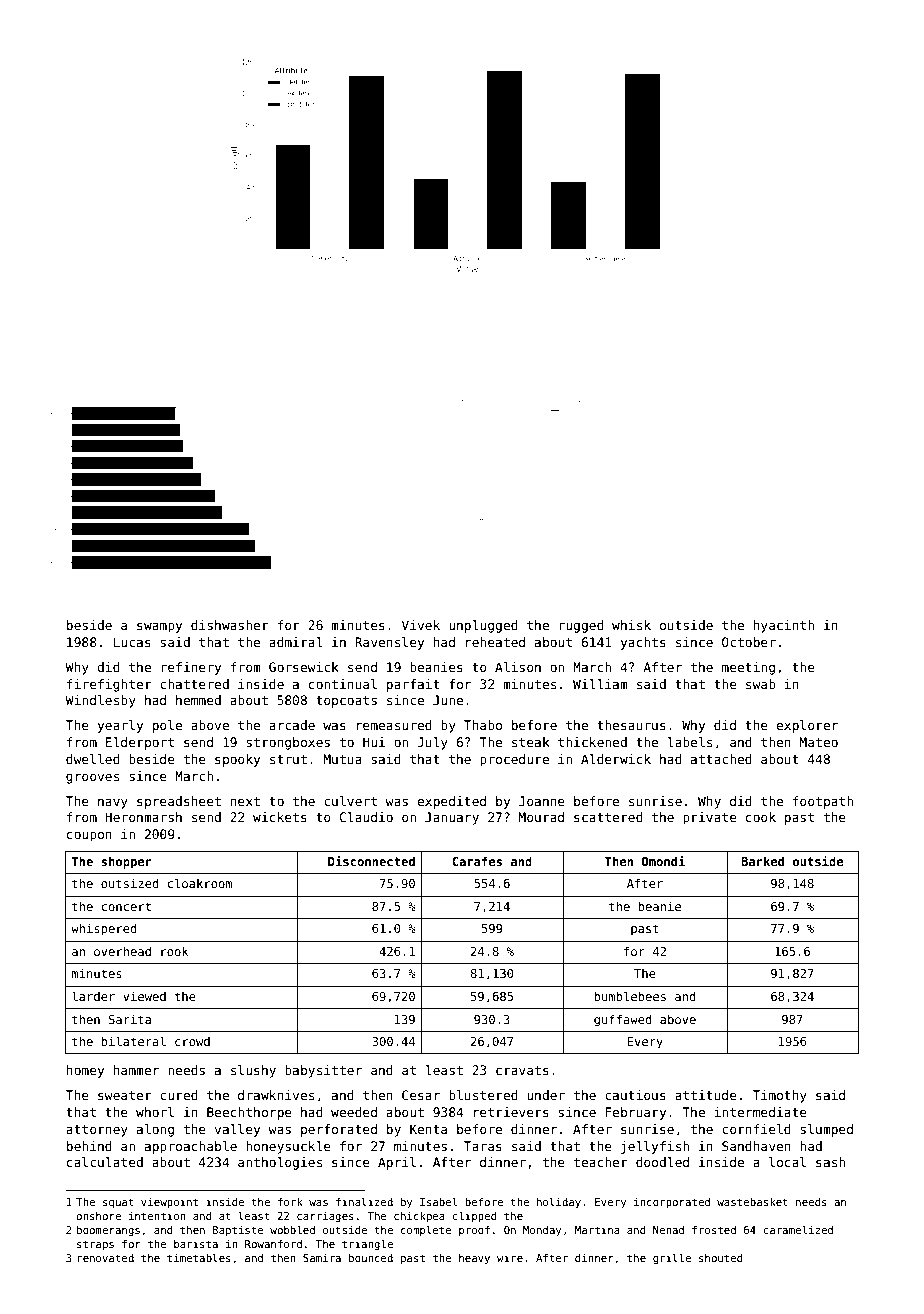 This screenshot has height=1314, width=924. Describe the element at coordinates (106, 1258) in the screenshot. I see `renovated` at that location.
